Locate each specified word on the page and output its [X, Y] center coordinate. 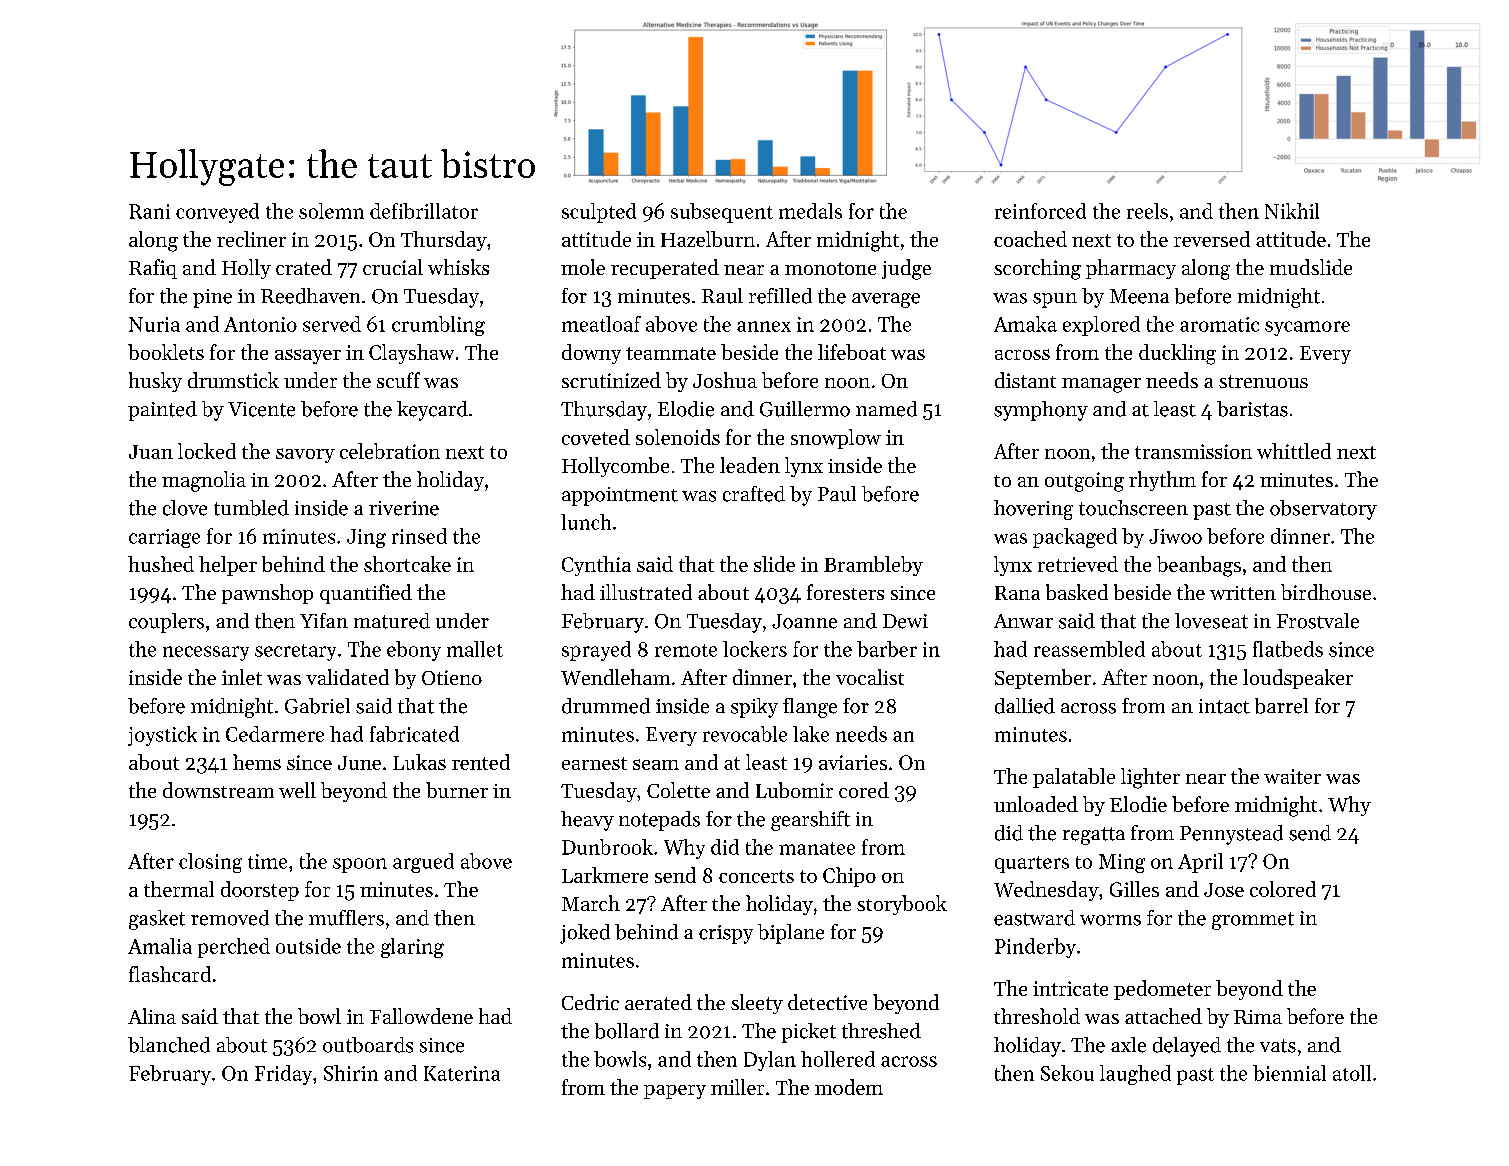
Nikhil [1292, 211]
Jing [366, 538]
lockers [755, 649]
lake [811, 734]
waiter [1292, 776]
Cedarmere [275, 734]
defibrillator [424, 211]
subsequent [722, 213]
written [1243, 593]
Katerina [462, 1073]
